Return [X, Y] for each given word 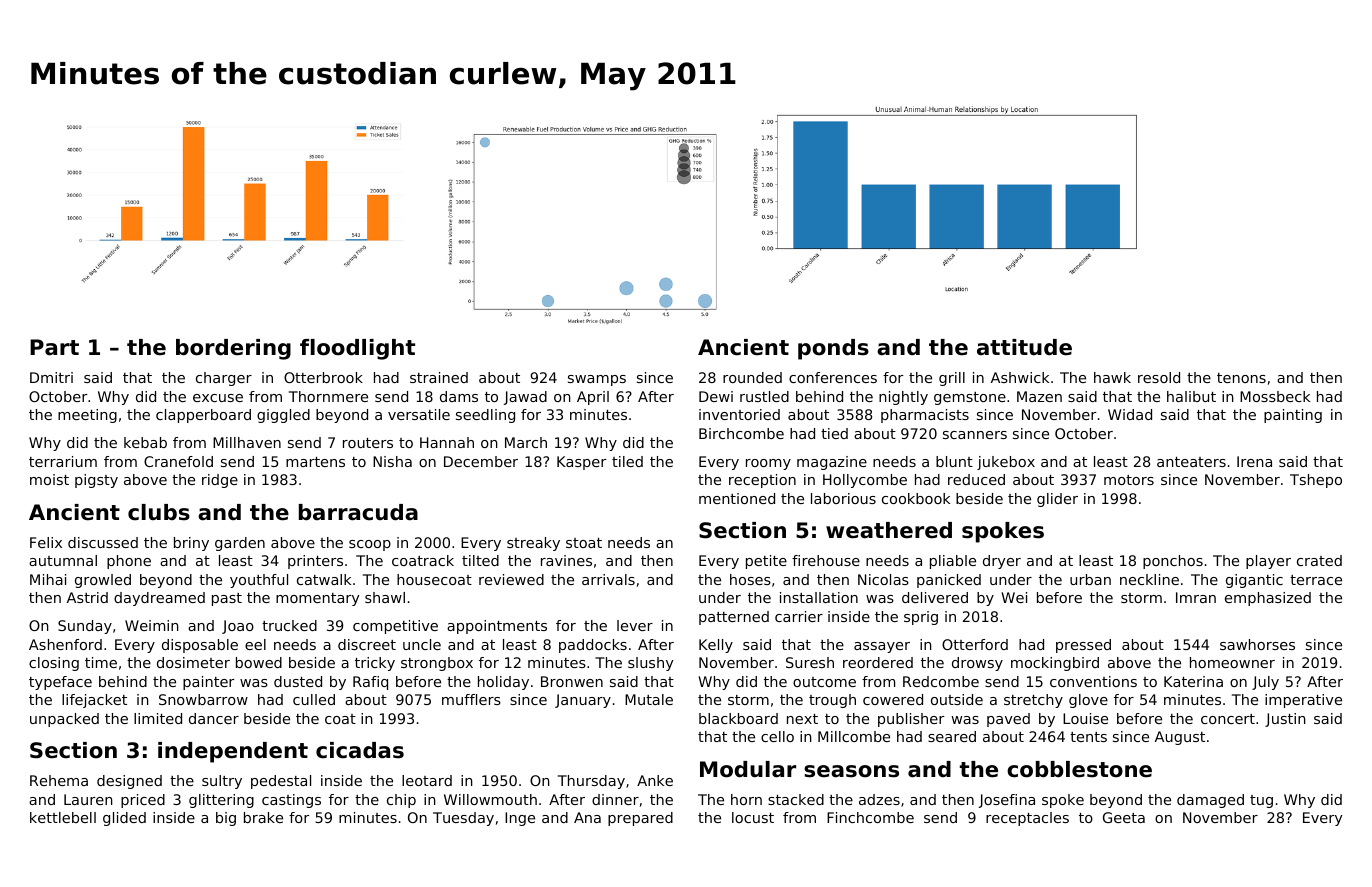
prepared [640, 819]
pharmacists [925, 416]
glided [124, 819]
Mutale [649, 699]
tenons [1241, 378]
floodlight [357, 349]
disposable [200, 646]
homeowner [1232, 662]
